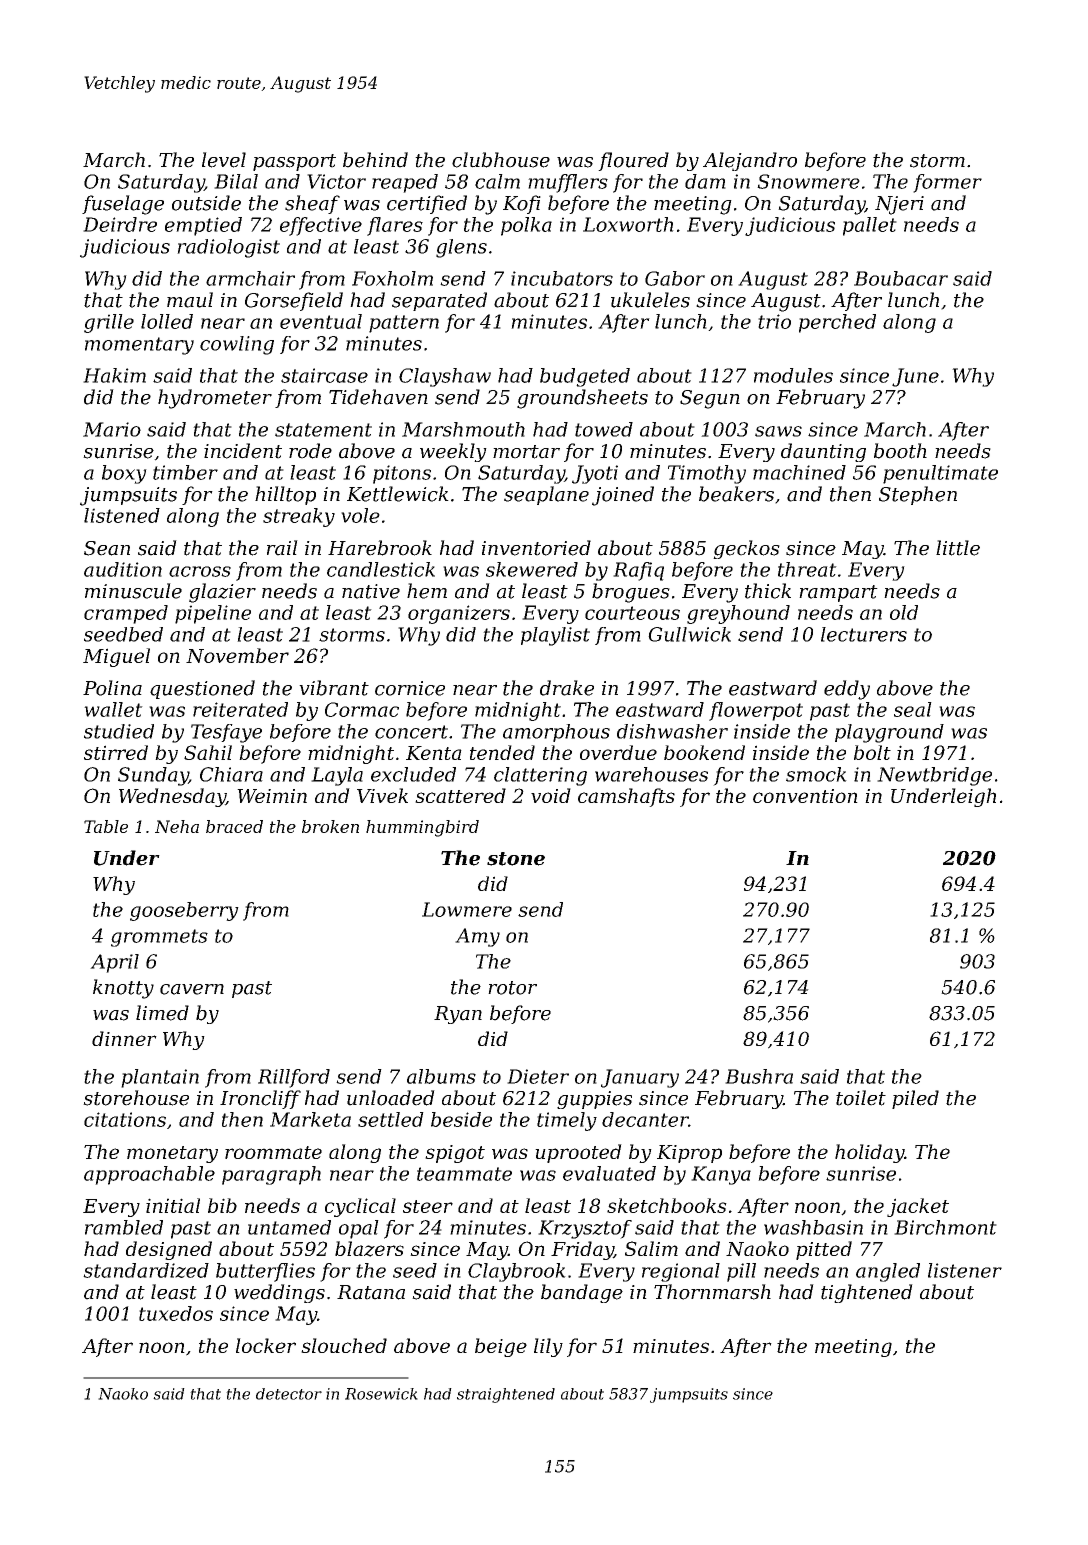  I want to click on radiologist, so click(228, 248).
